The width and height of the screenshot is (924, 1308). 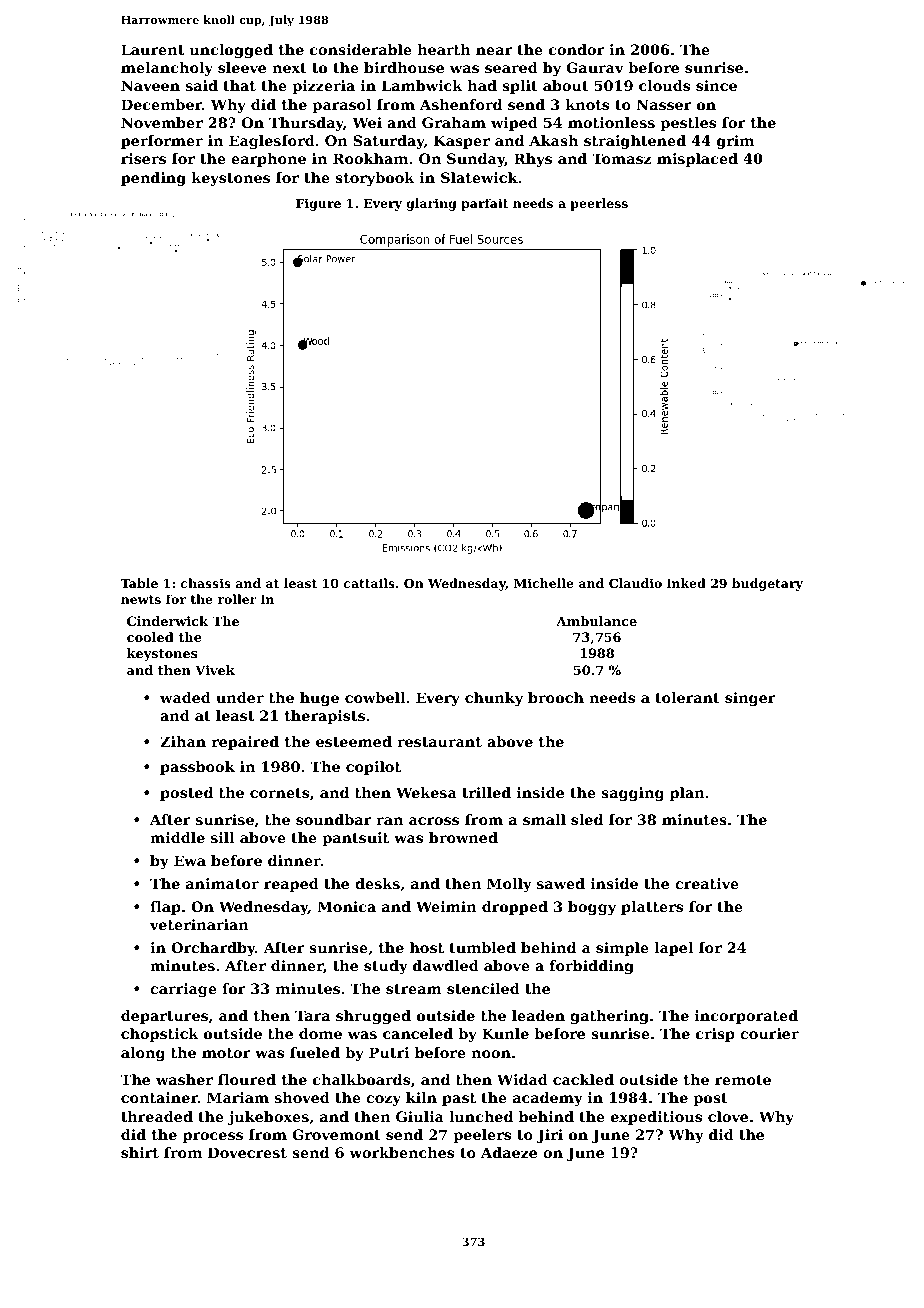 What do you see at coordinates (318, 204) in the screenshot?
I see `Figure` at bounding box center [318, 204].
